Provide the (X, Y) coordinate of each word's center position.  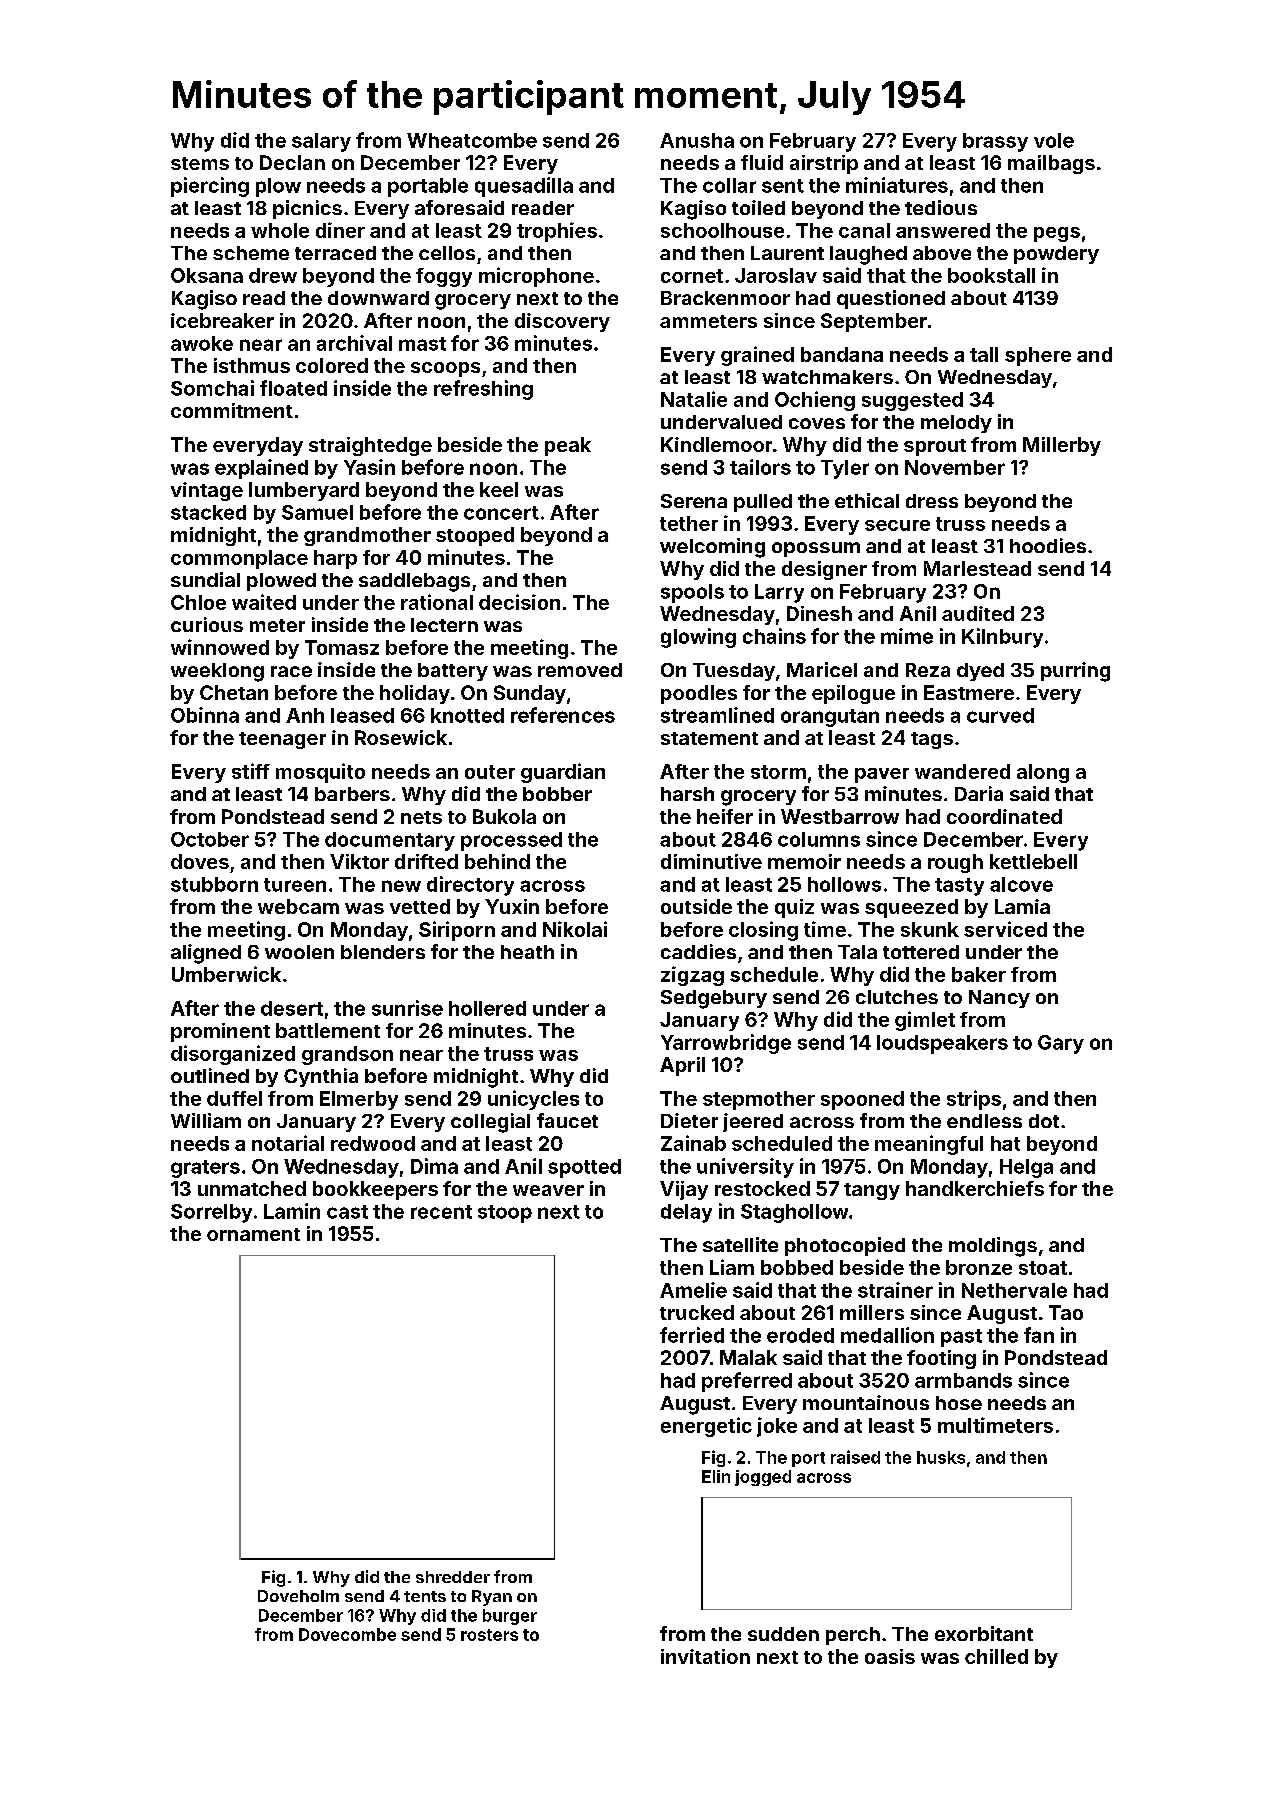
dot (1044, 1121)
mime (907, 636)
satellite (740, 1244)
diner (340, 230)
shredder (453, 1577)
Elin (716, 1476)
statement (709, 738)
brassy (995, 142)
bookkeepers (375, 1190)
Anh (305, 715)
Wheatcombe (472, 140)
